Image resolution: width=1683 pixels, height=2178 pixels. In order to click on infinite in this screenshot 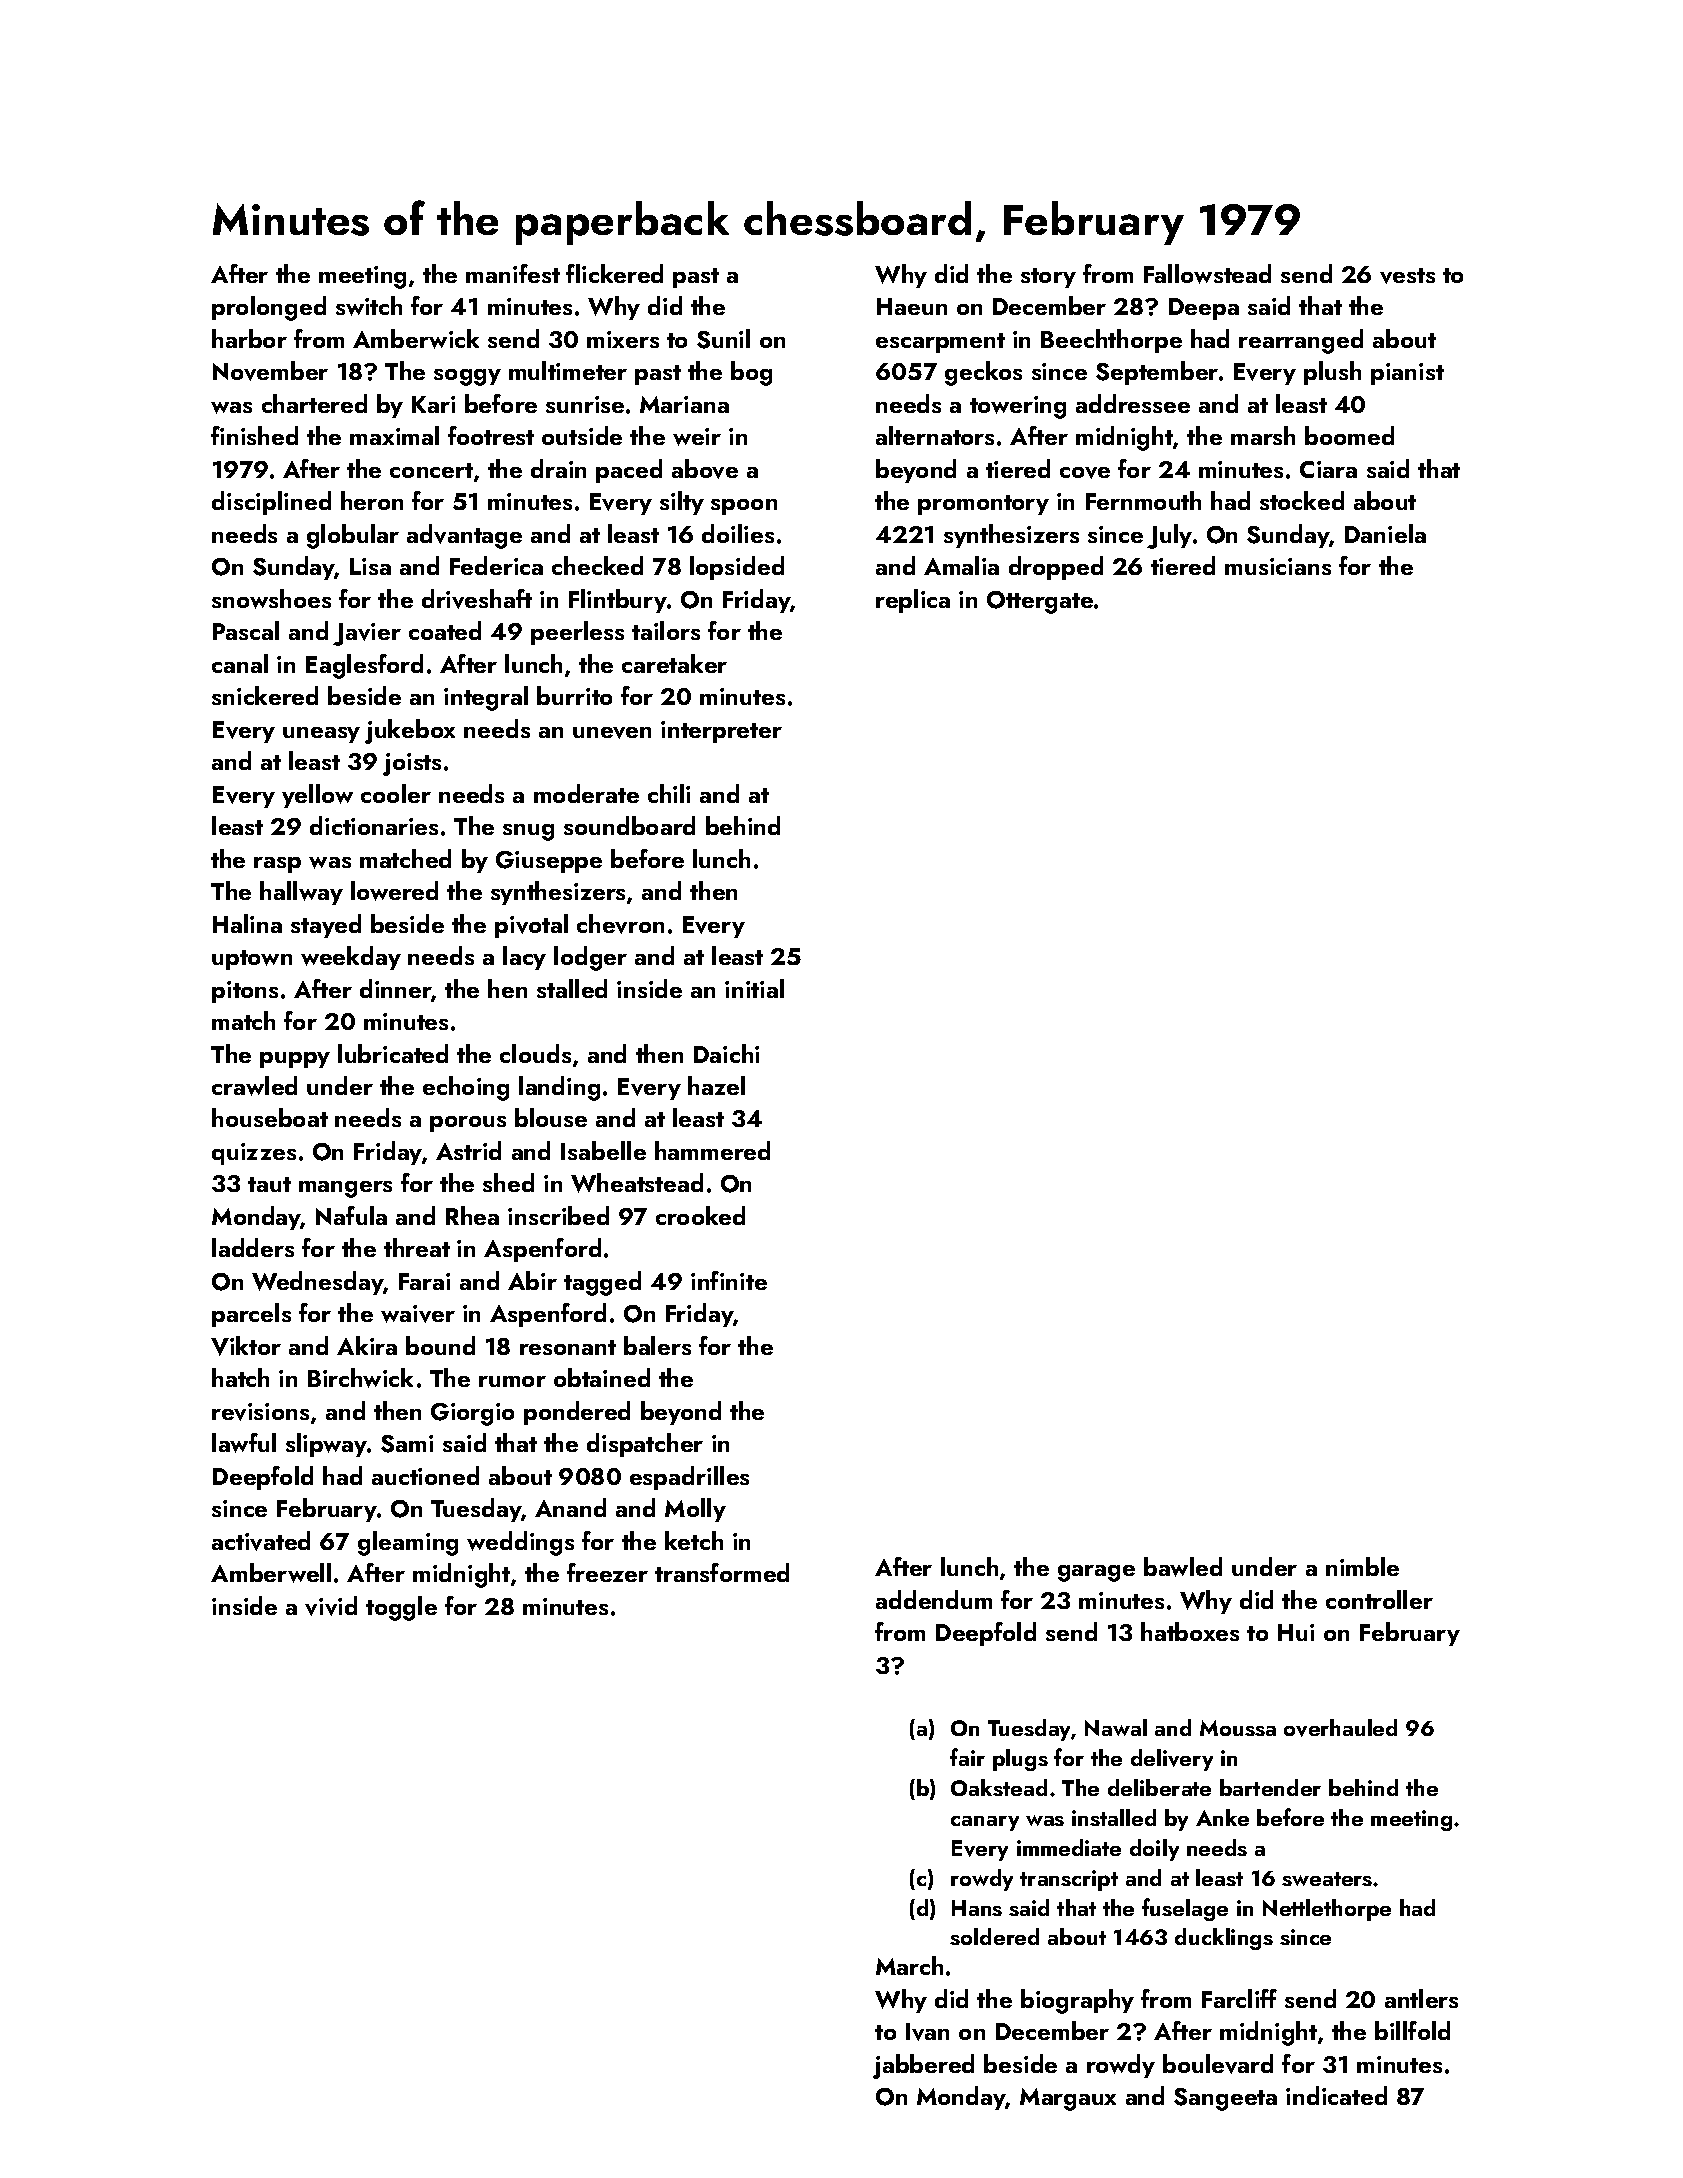, I will do `click(729, 1280)`.
